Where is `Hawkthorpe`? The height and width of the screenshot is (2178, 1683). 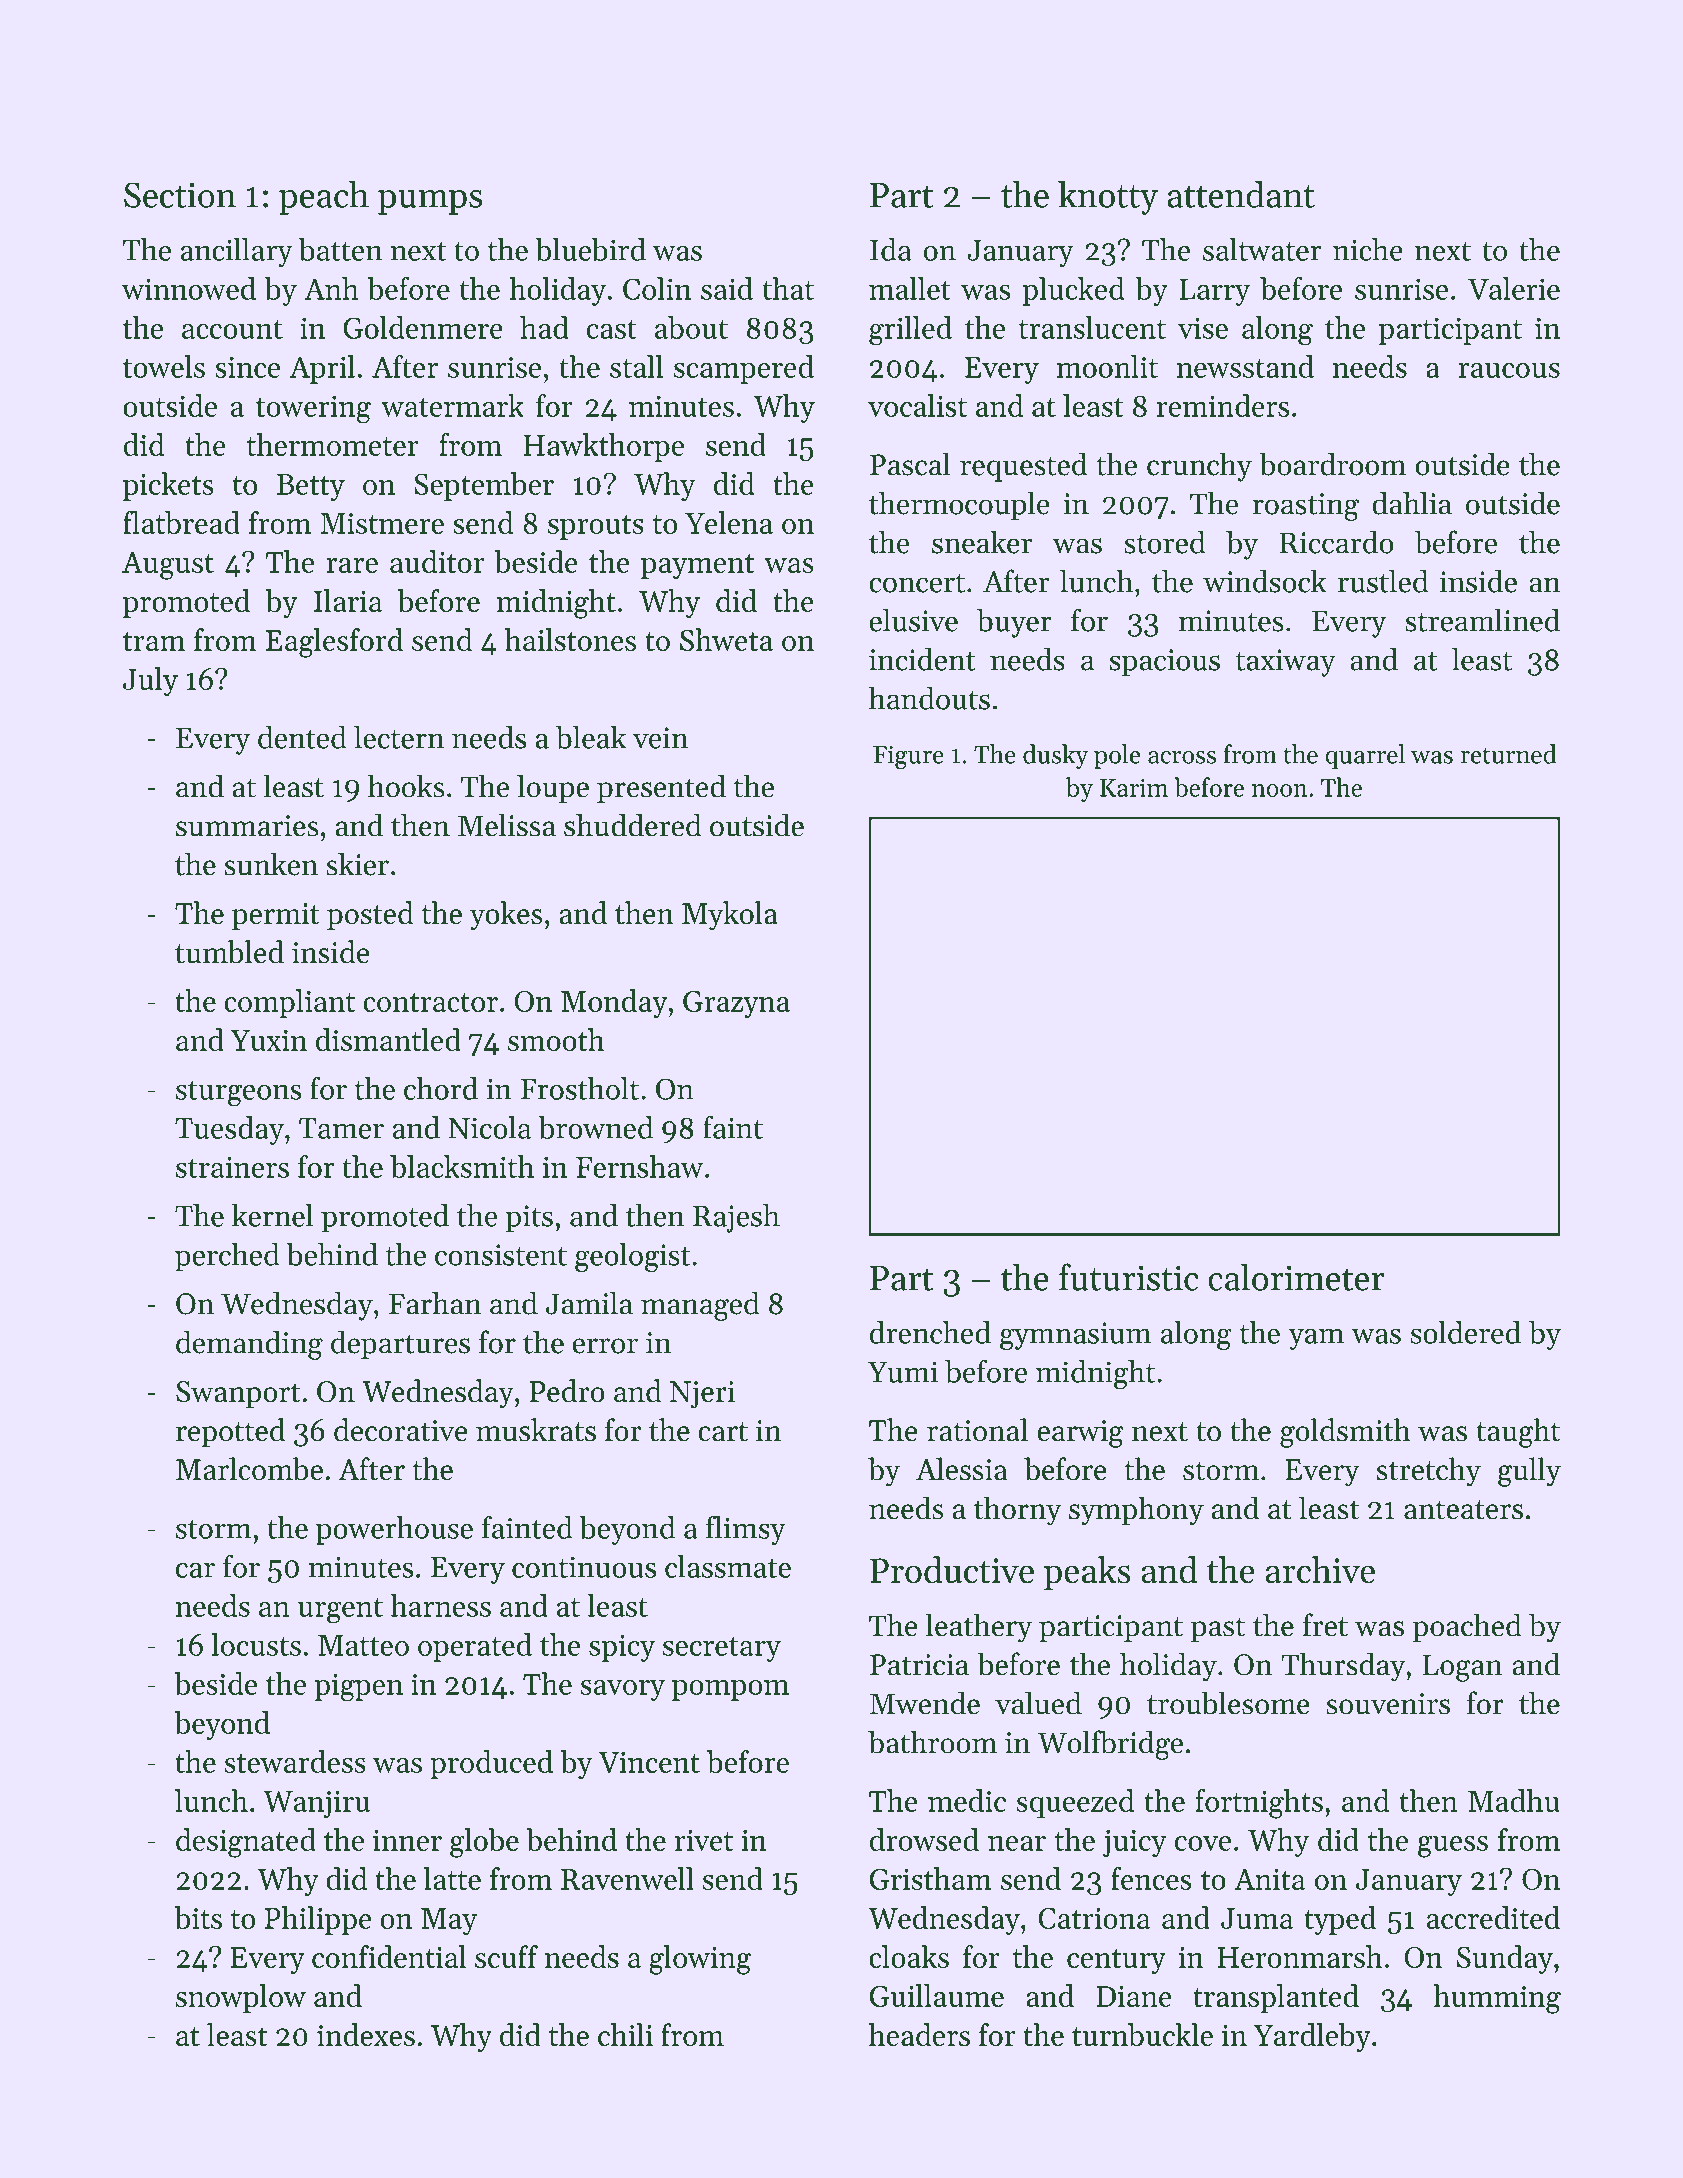 Hawkthorpe is located at coordinates (603, 447).
